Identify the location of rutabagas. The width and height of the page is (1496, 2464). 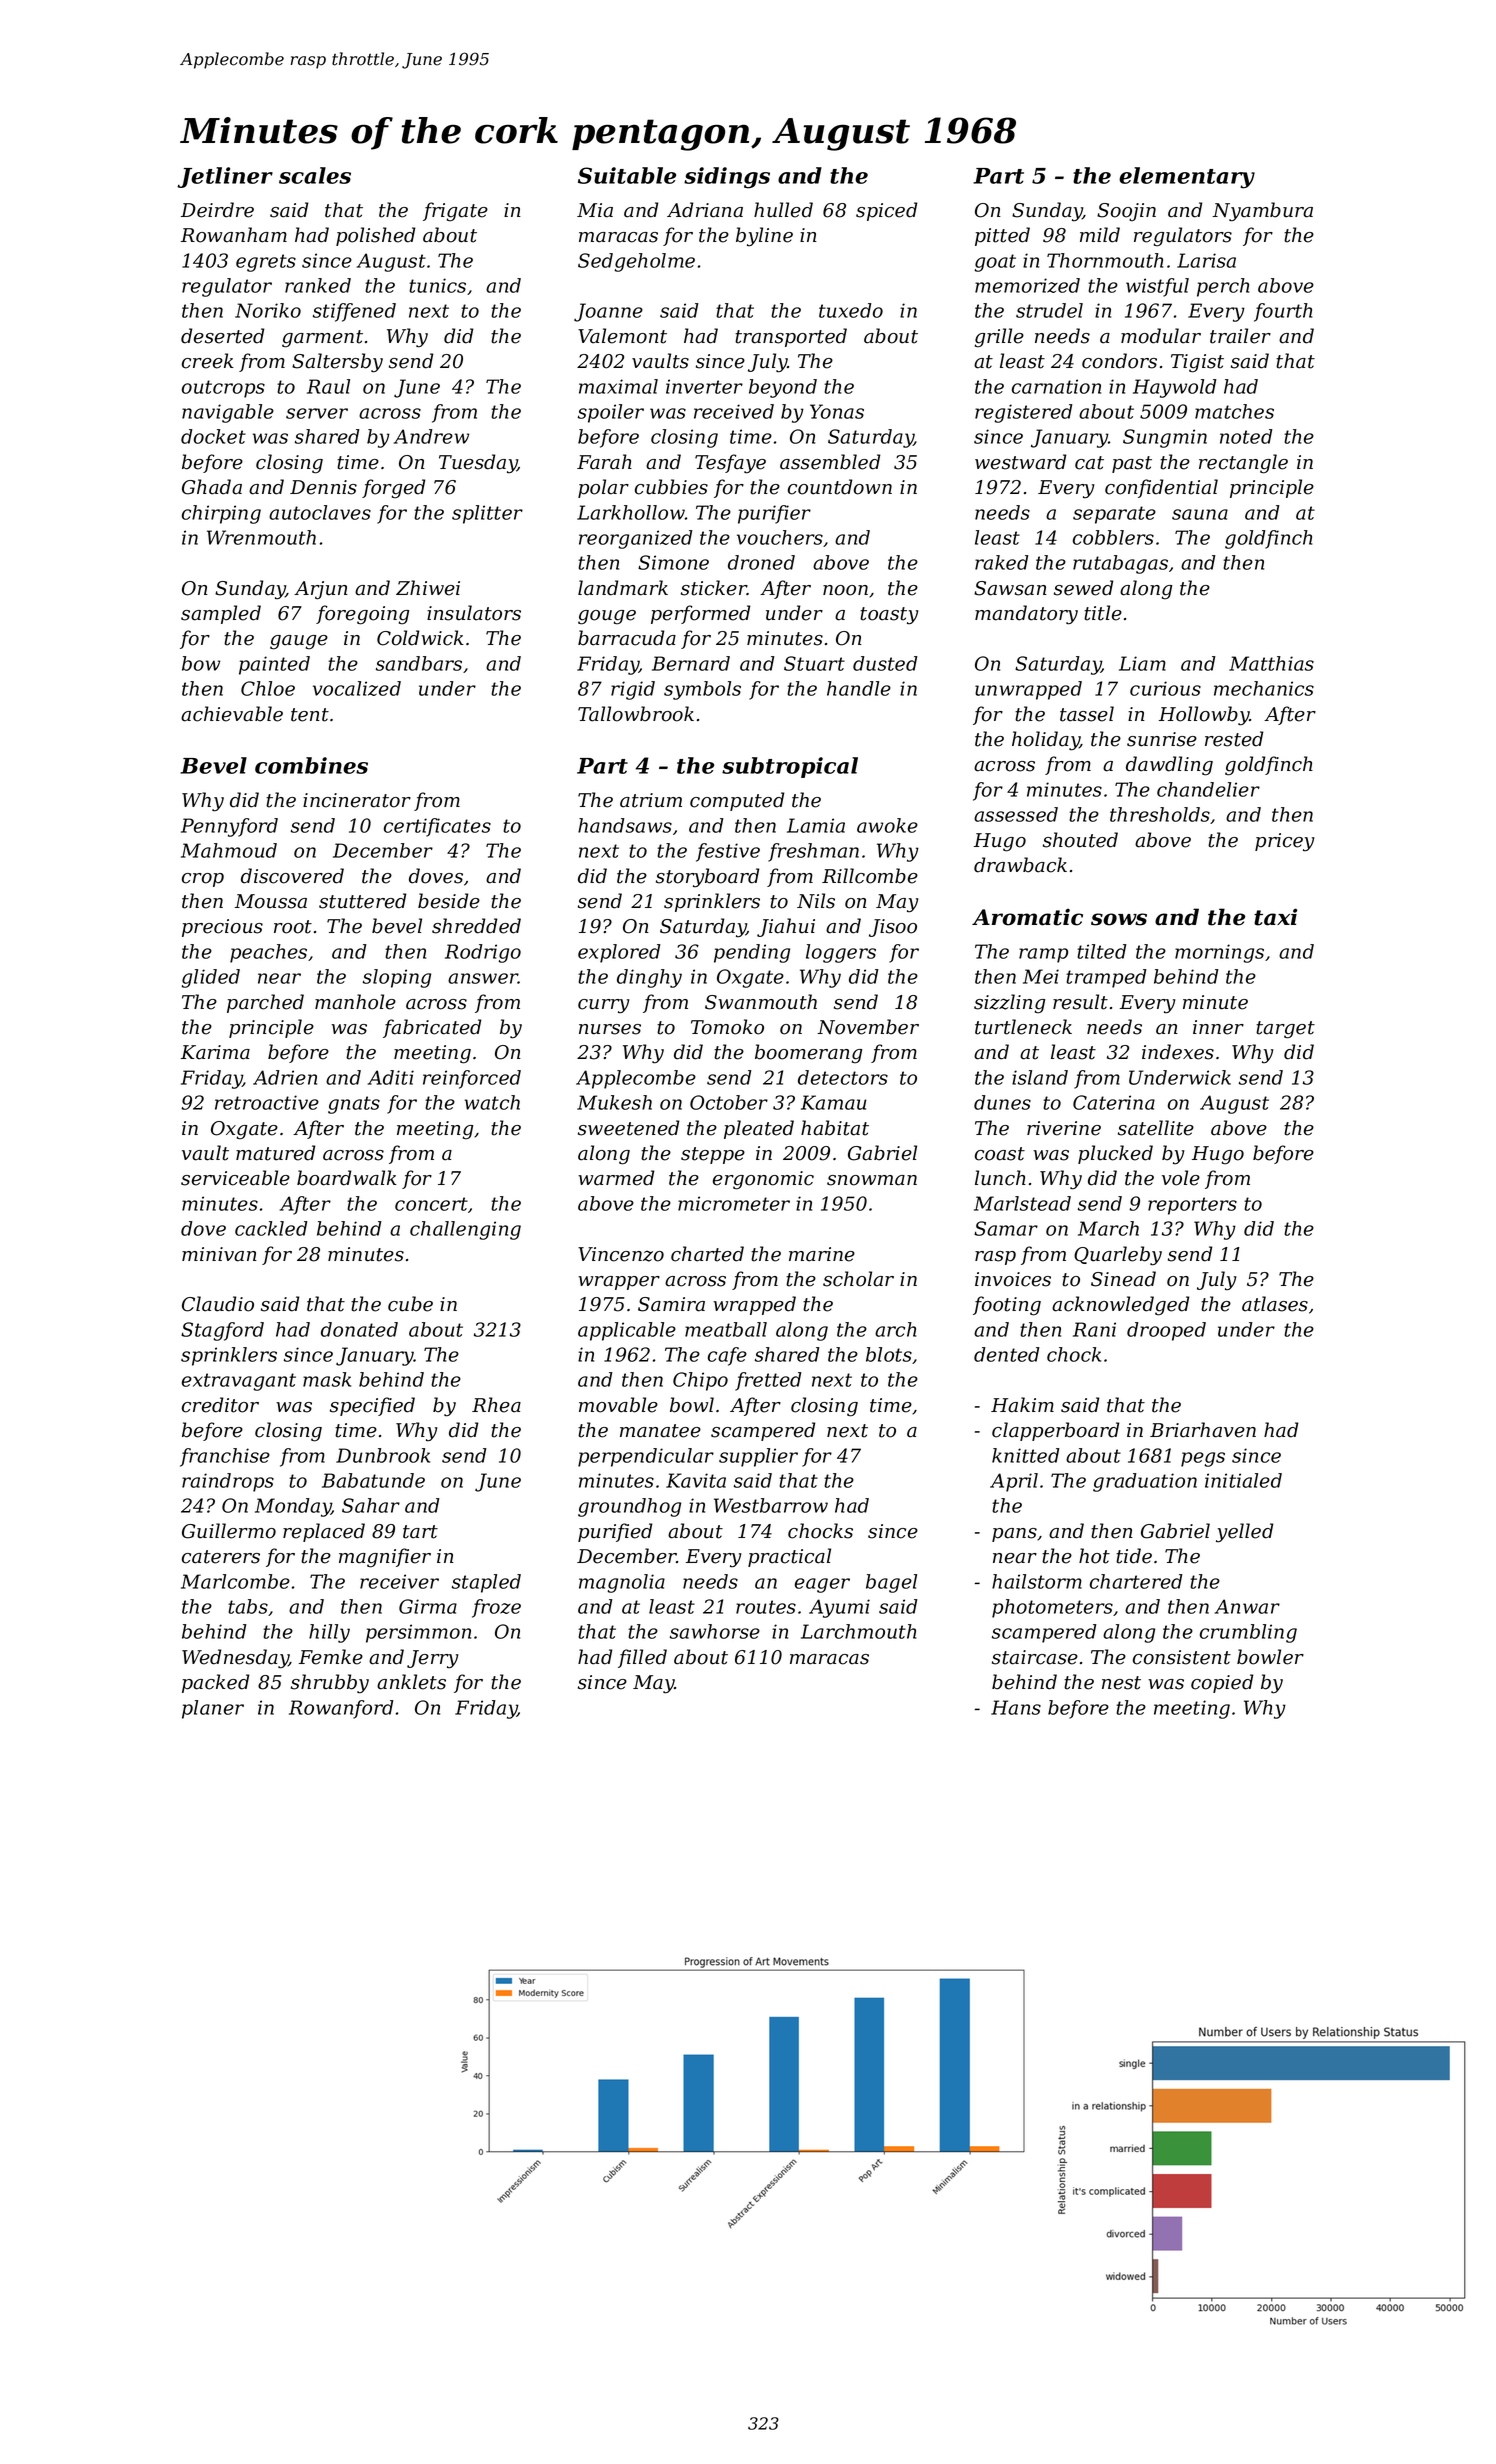
(1120, 564).
